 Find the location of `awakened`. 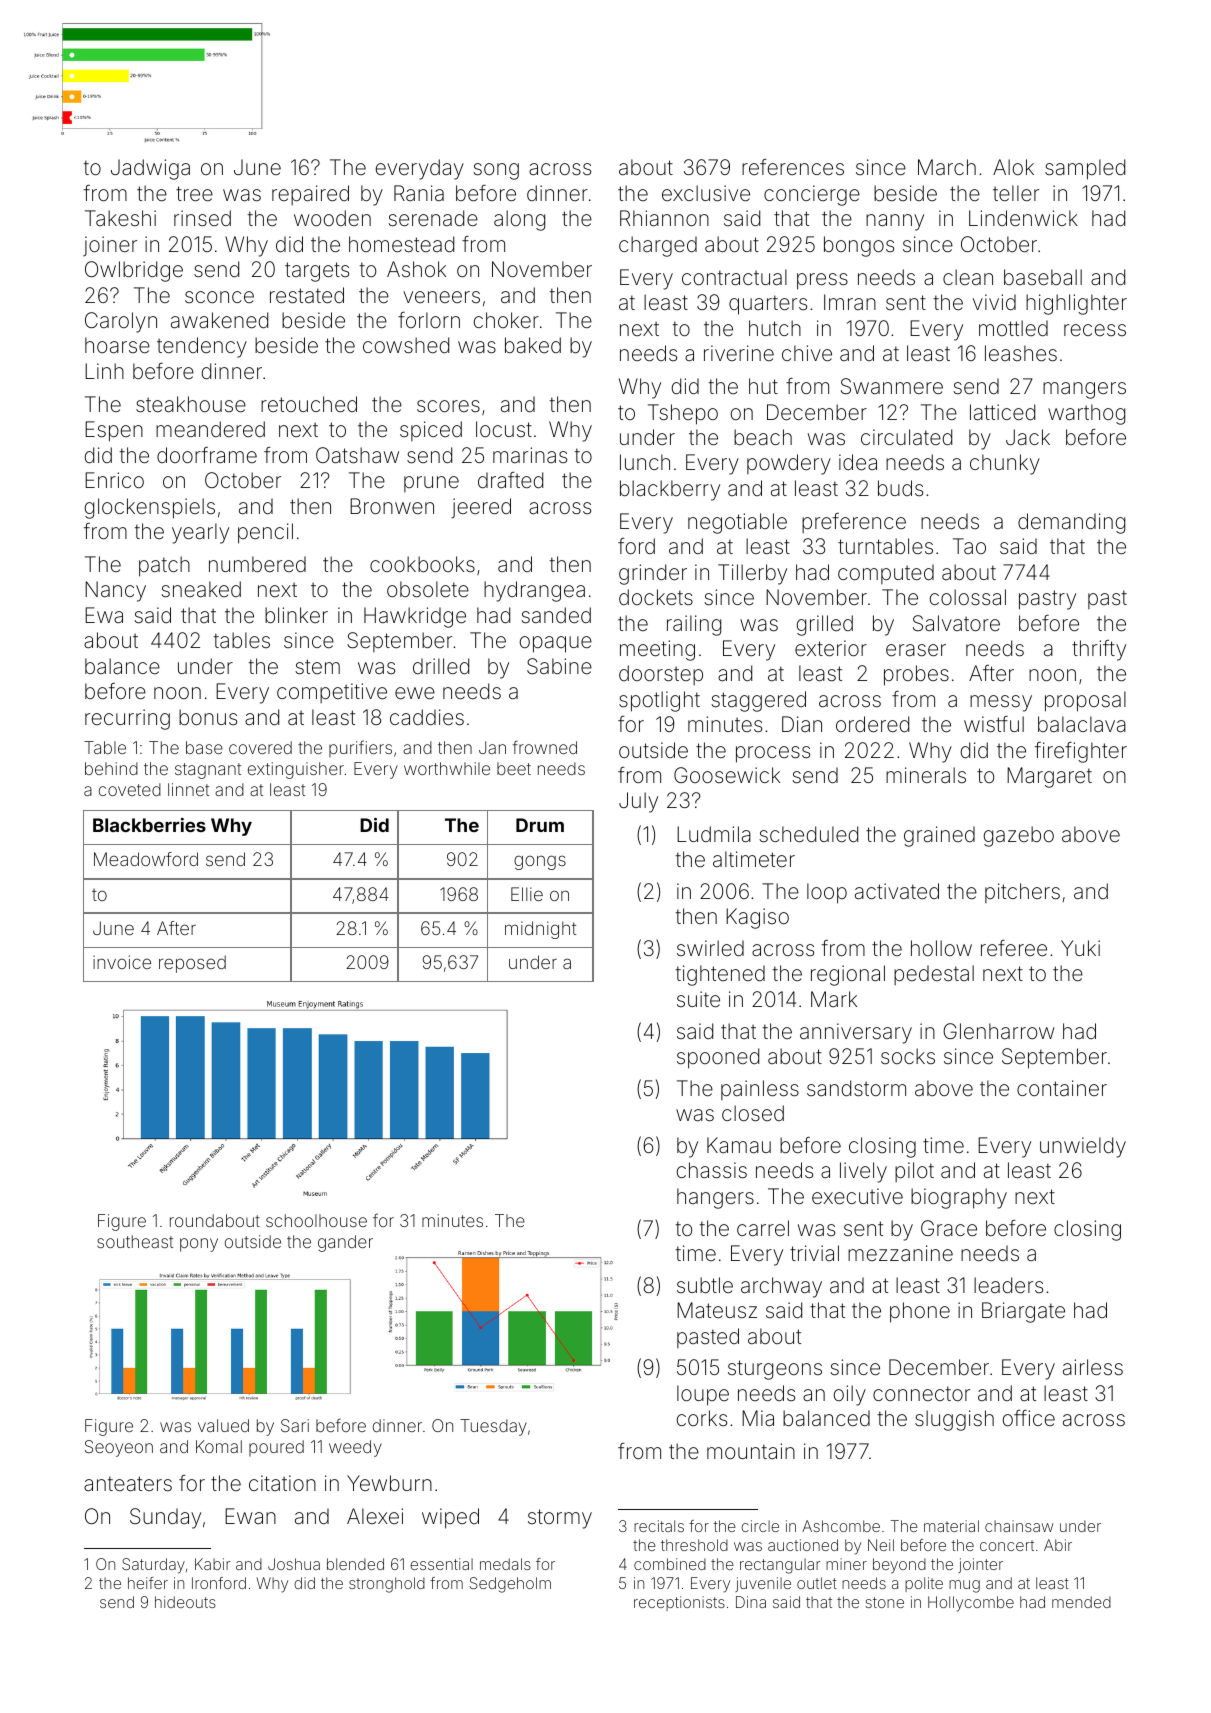

awakened is located at coordinates (219, 320).
